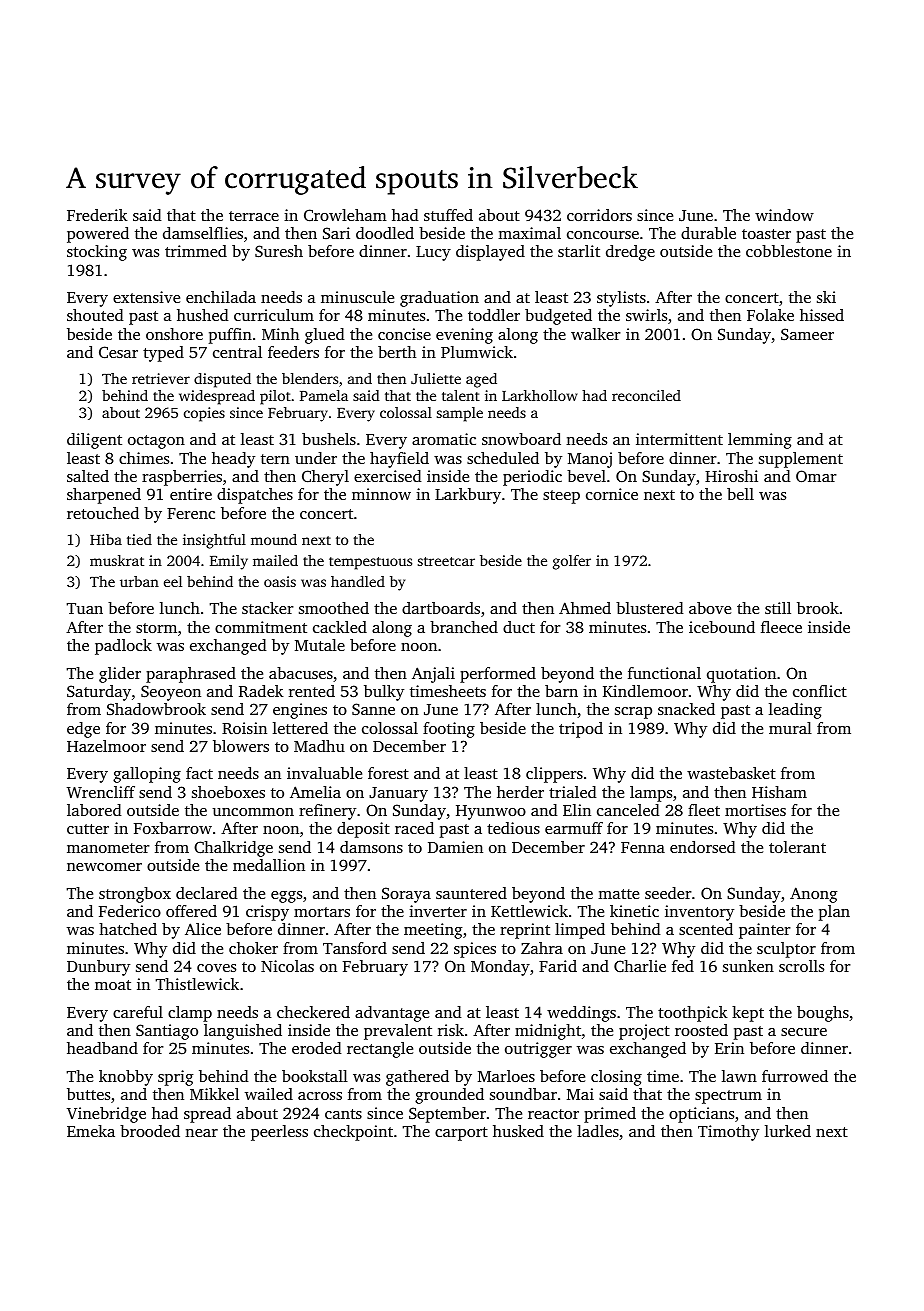  Describe the element at coordinates (156, 628) in the screenshot. I see `storm` at that location.
